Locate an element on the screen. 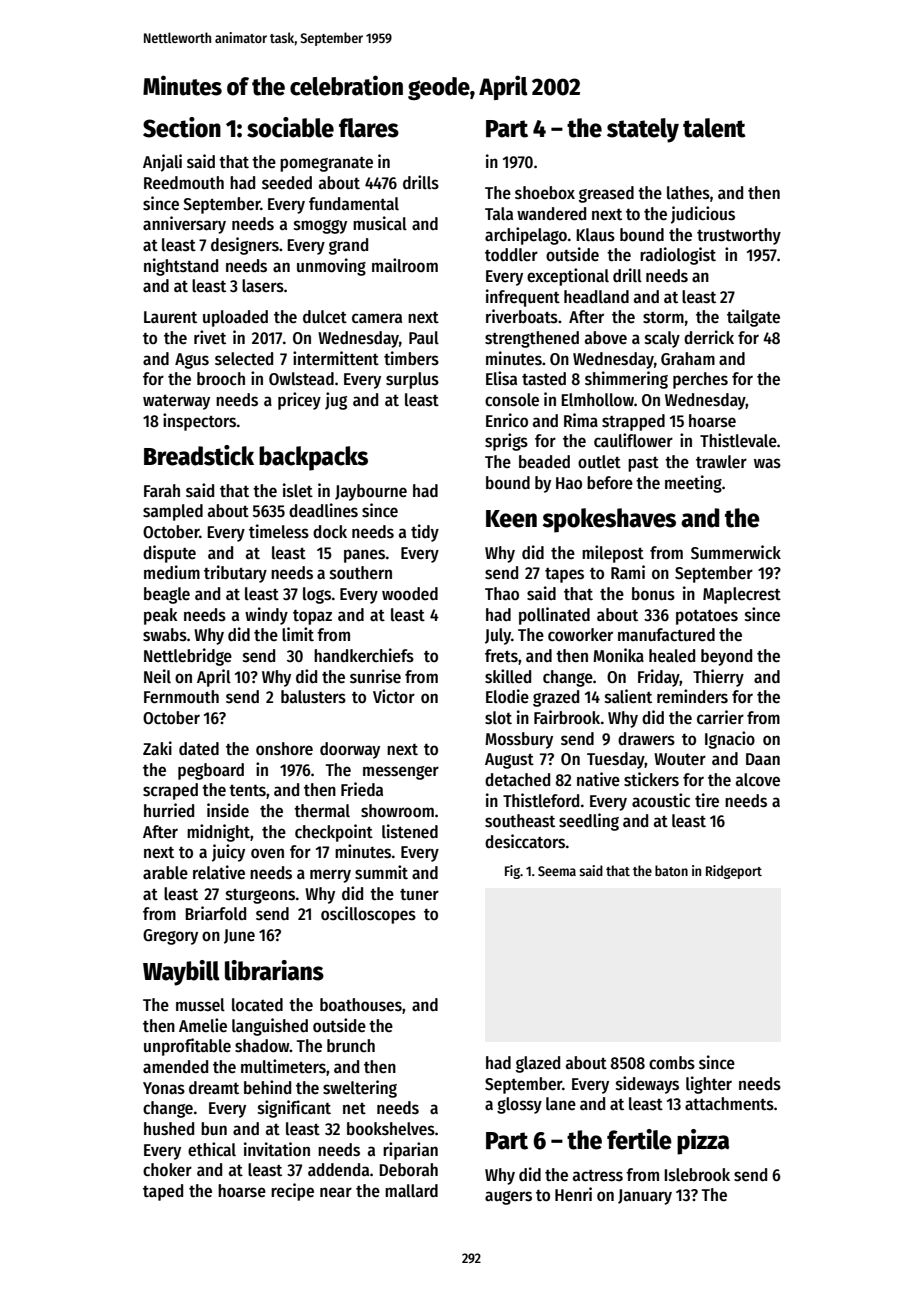 The image size is (924, 1311). stately is located at coordinates (643, 130).
